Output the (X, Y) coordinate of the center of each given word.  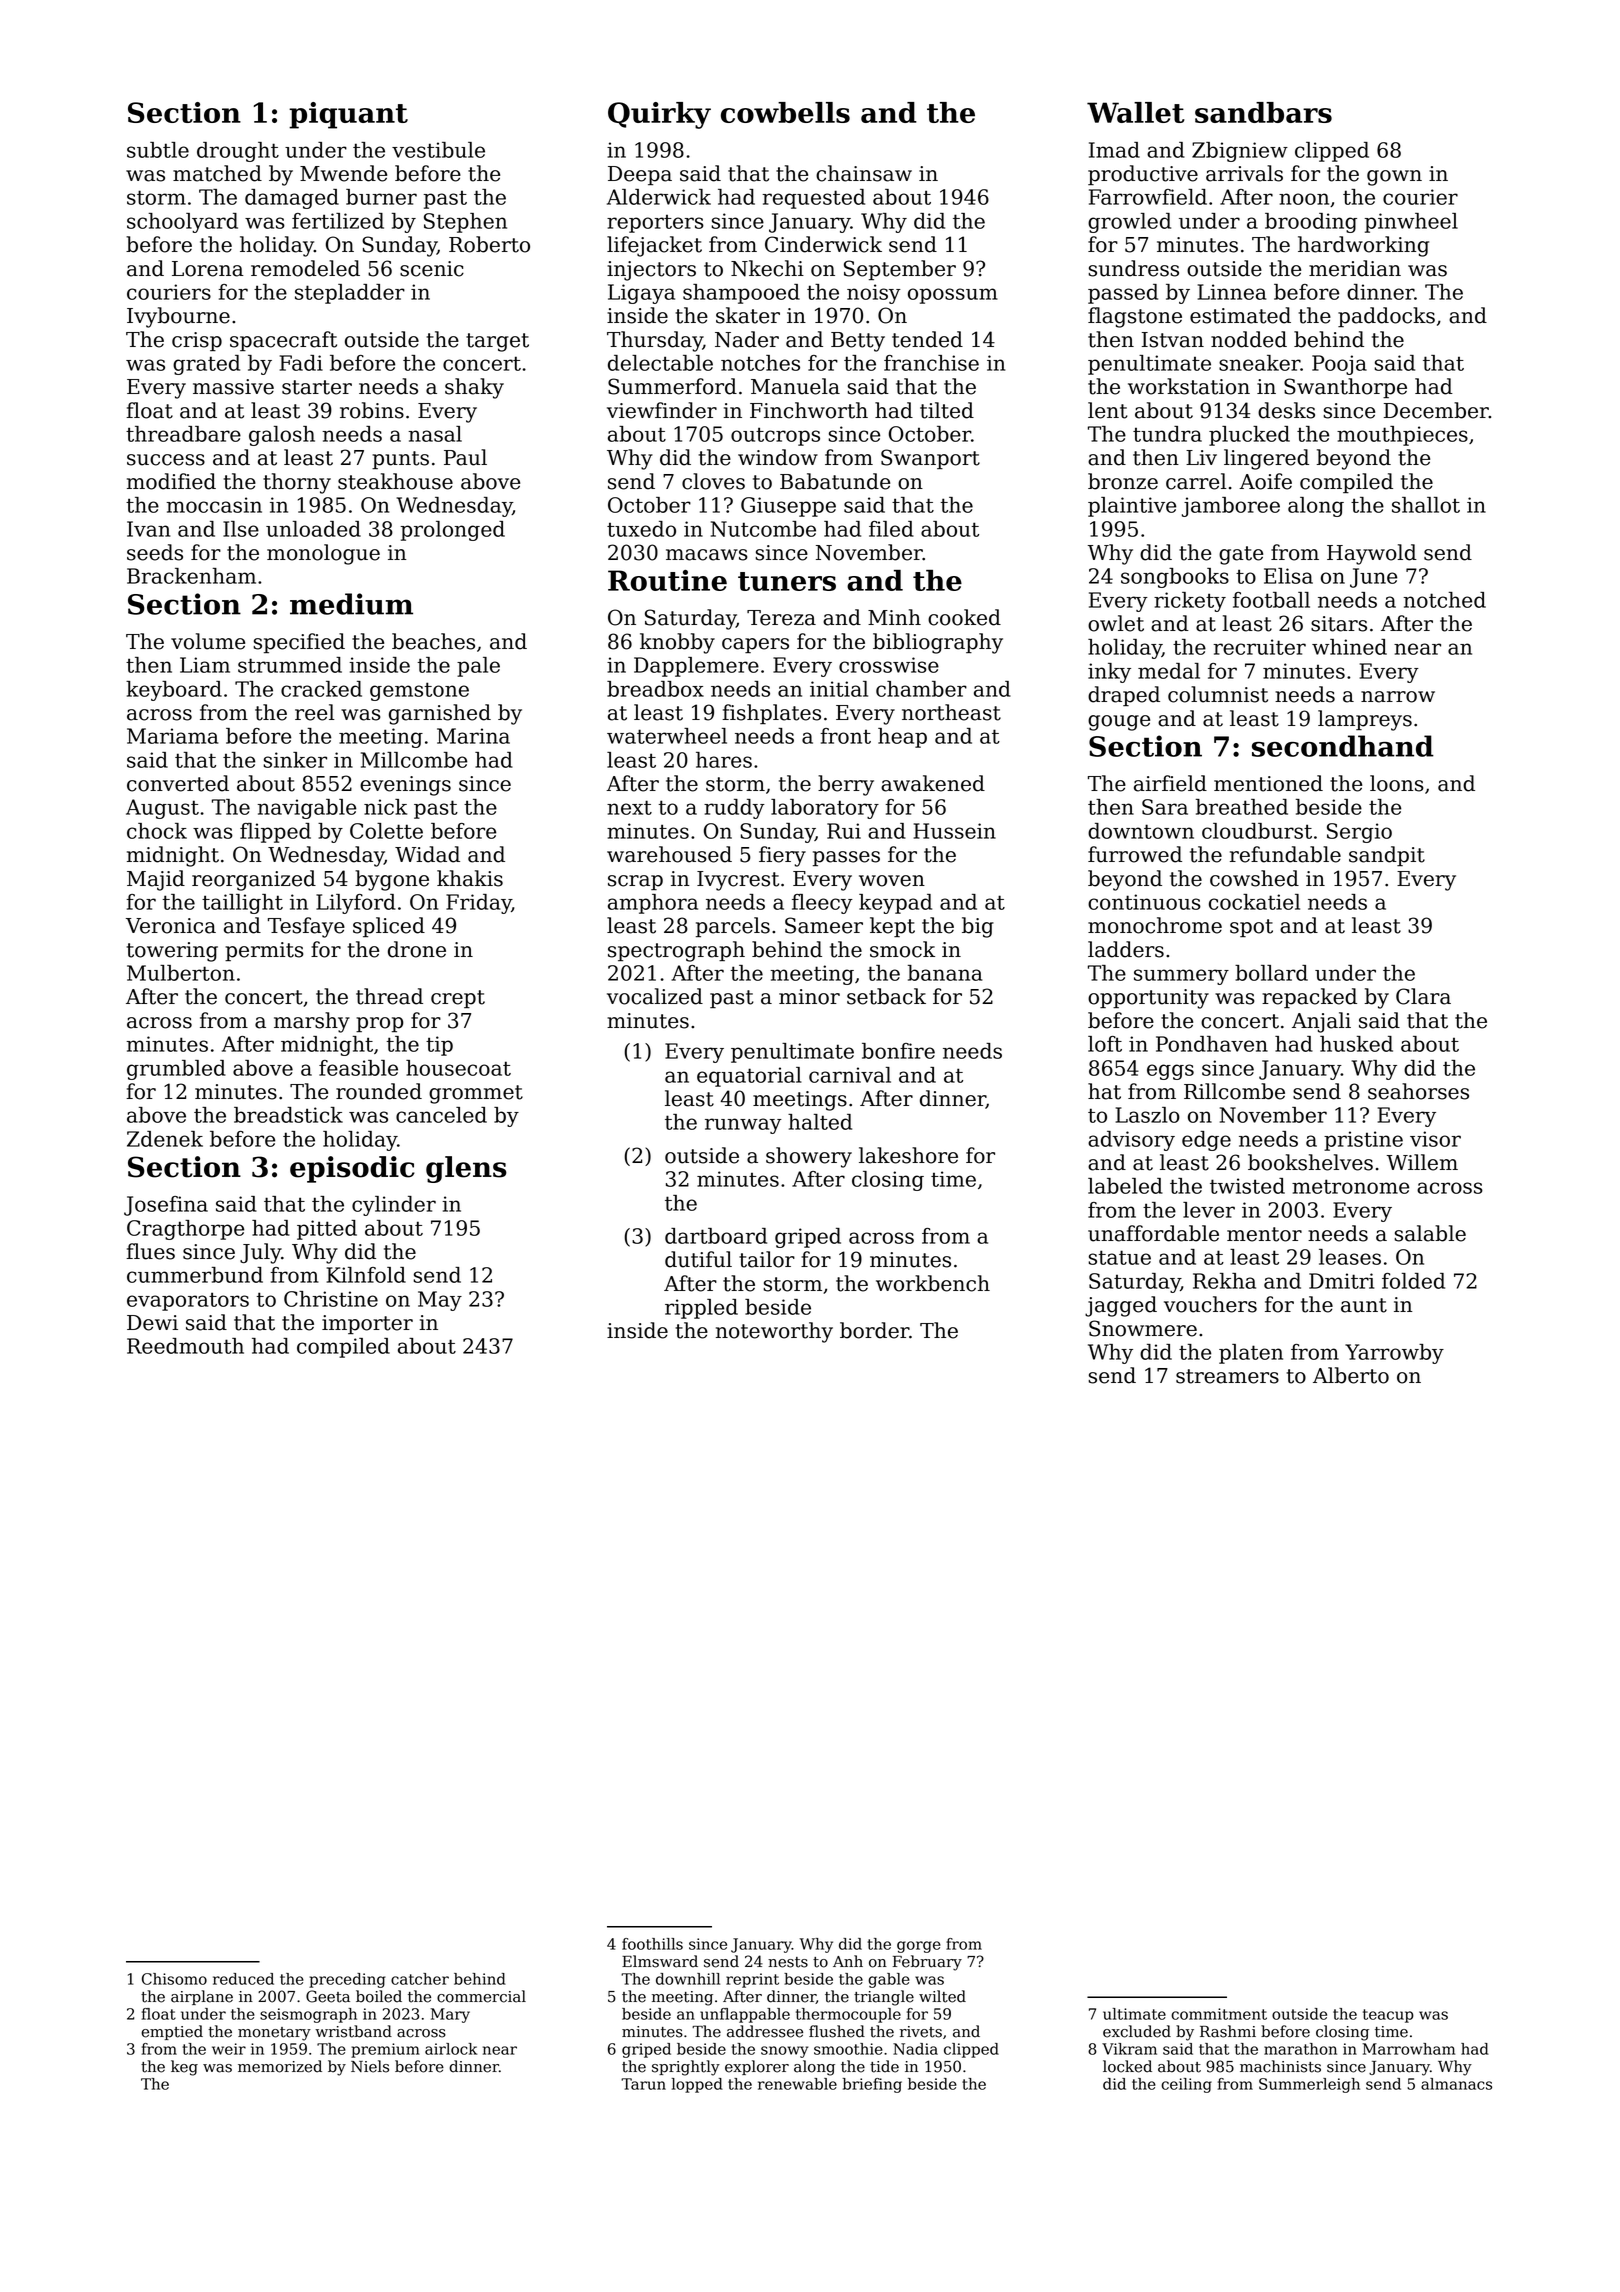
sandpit (1387, 856)
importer (367, 1324)
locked (1127, 2066)
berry (846, 785)
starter (317, 387)
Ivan (148, 529)
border (874, 1330)
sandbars (1263, 112)
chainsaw (864, 173)
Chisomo (174, 1979)
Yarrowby (1394, 1354)
